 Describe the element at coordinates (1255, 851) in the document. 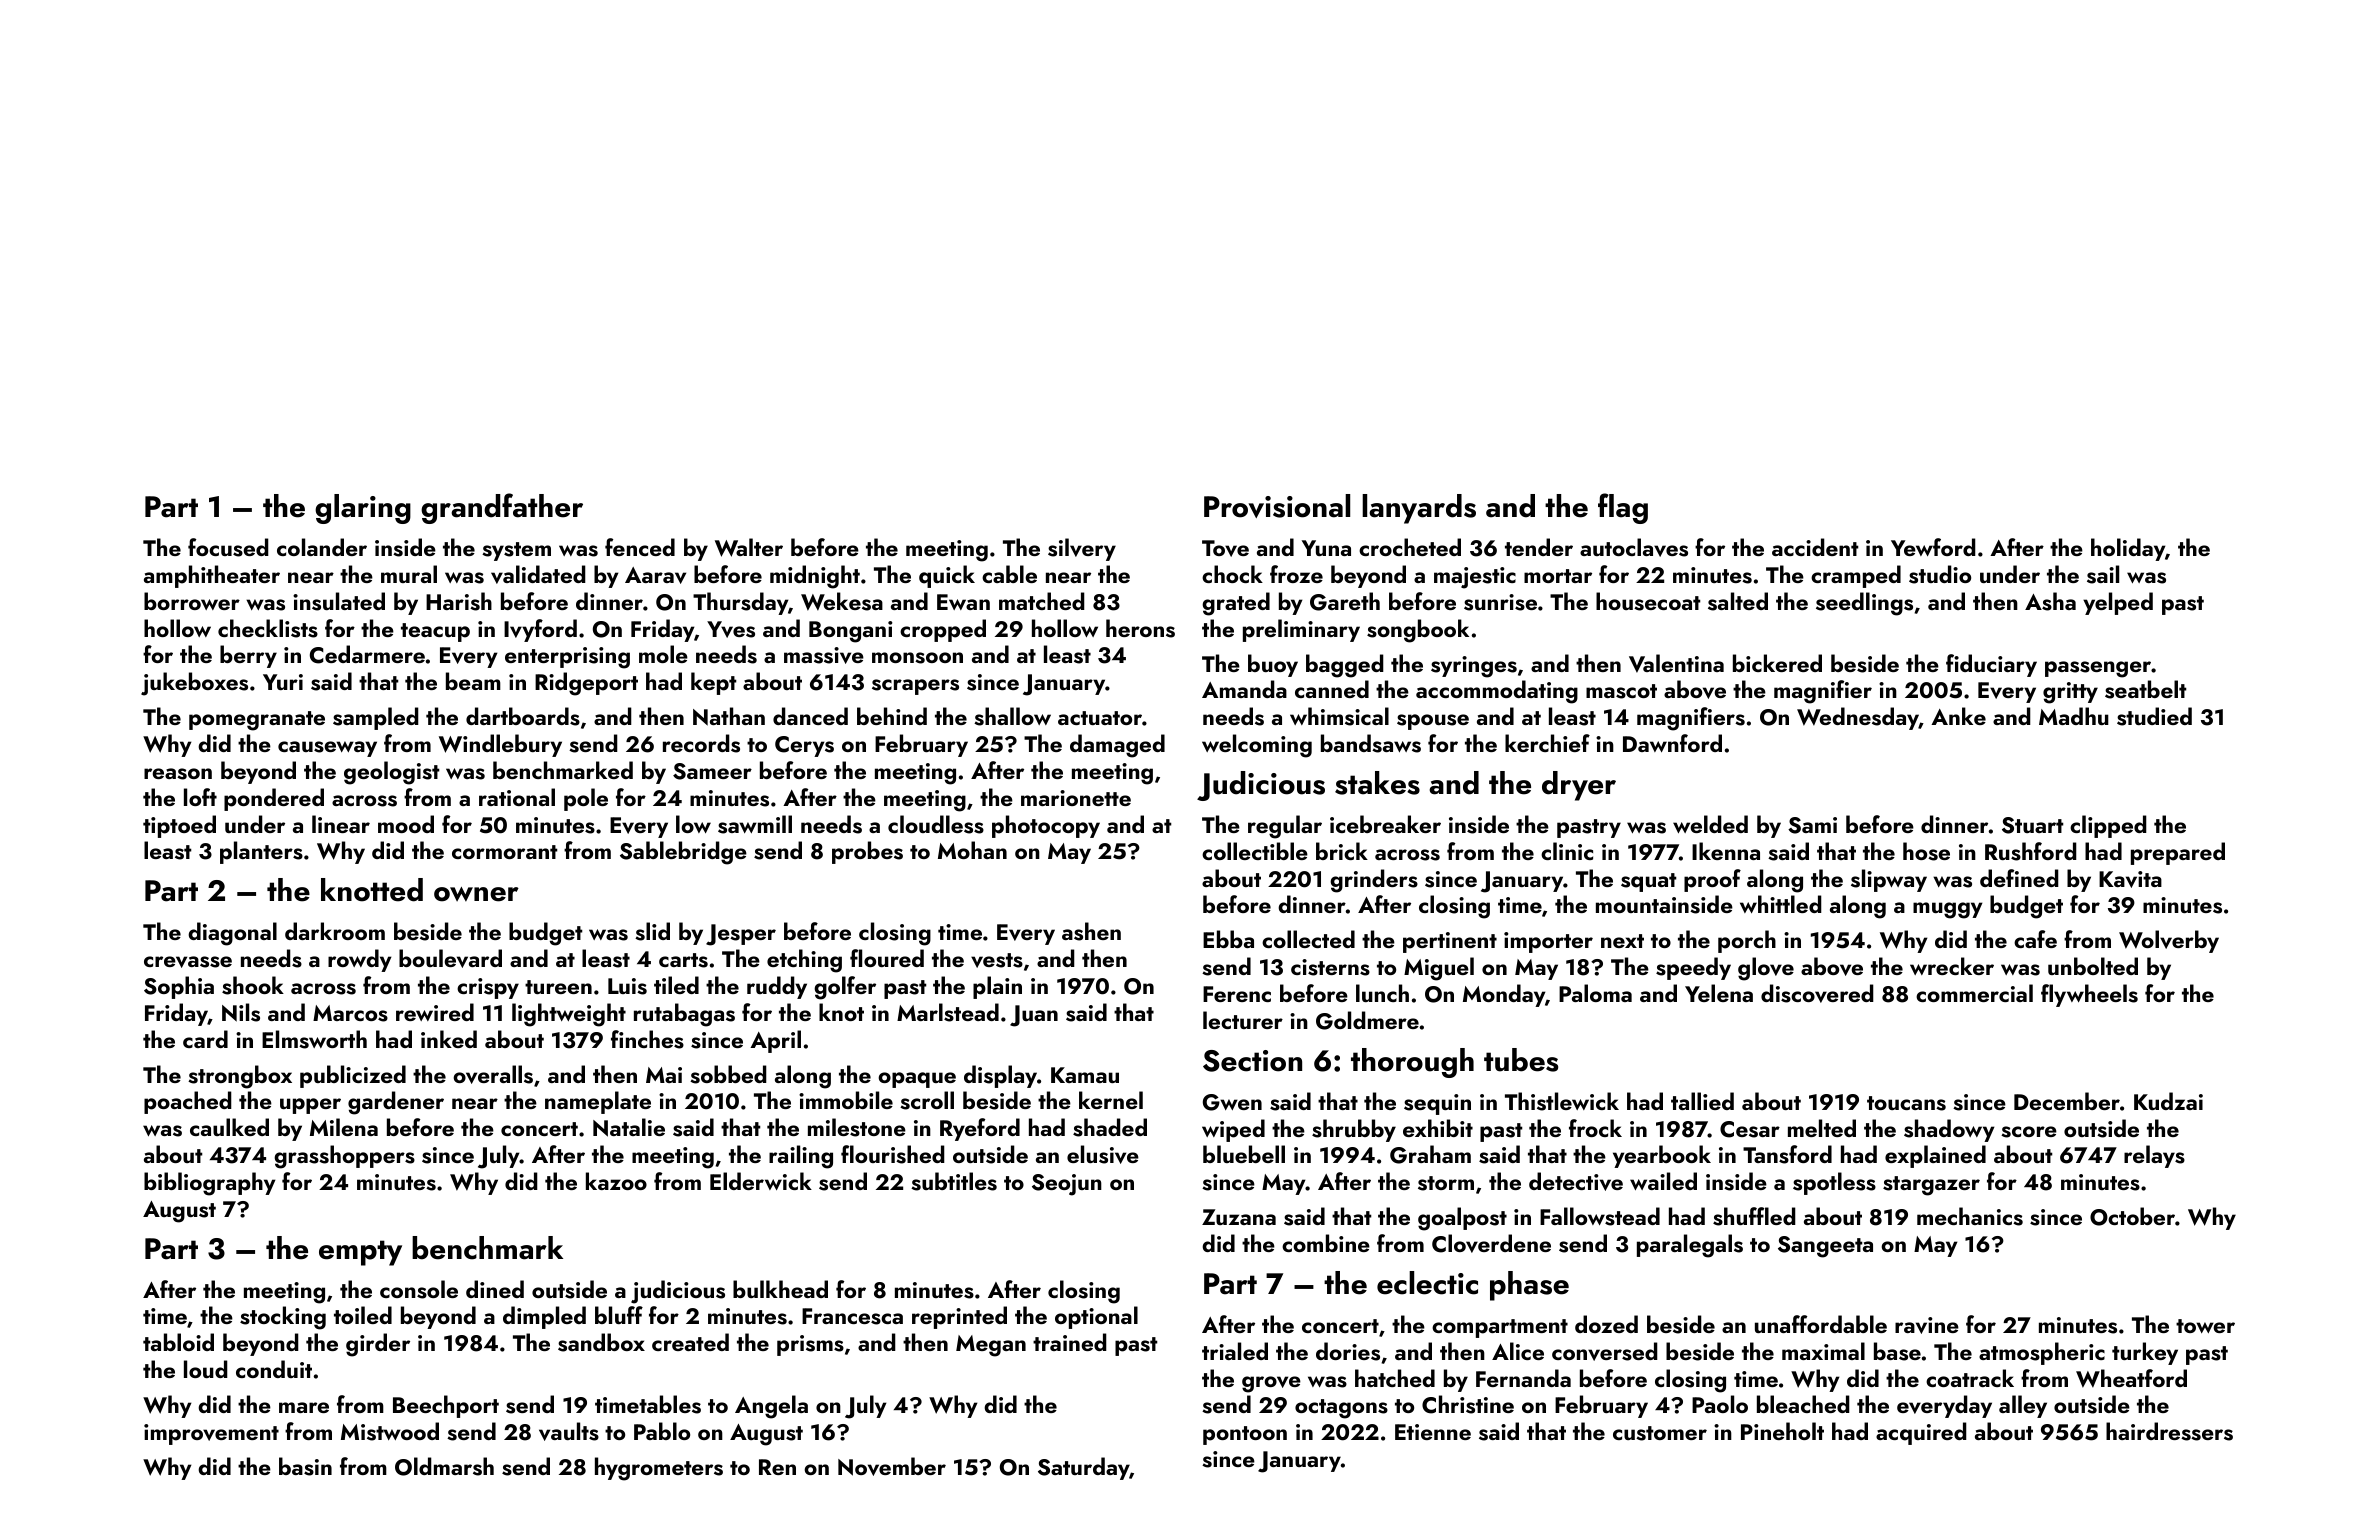

I see `collectible` at that location.
